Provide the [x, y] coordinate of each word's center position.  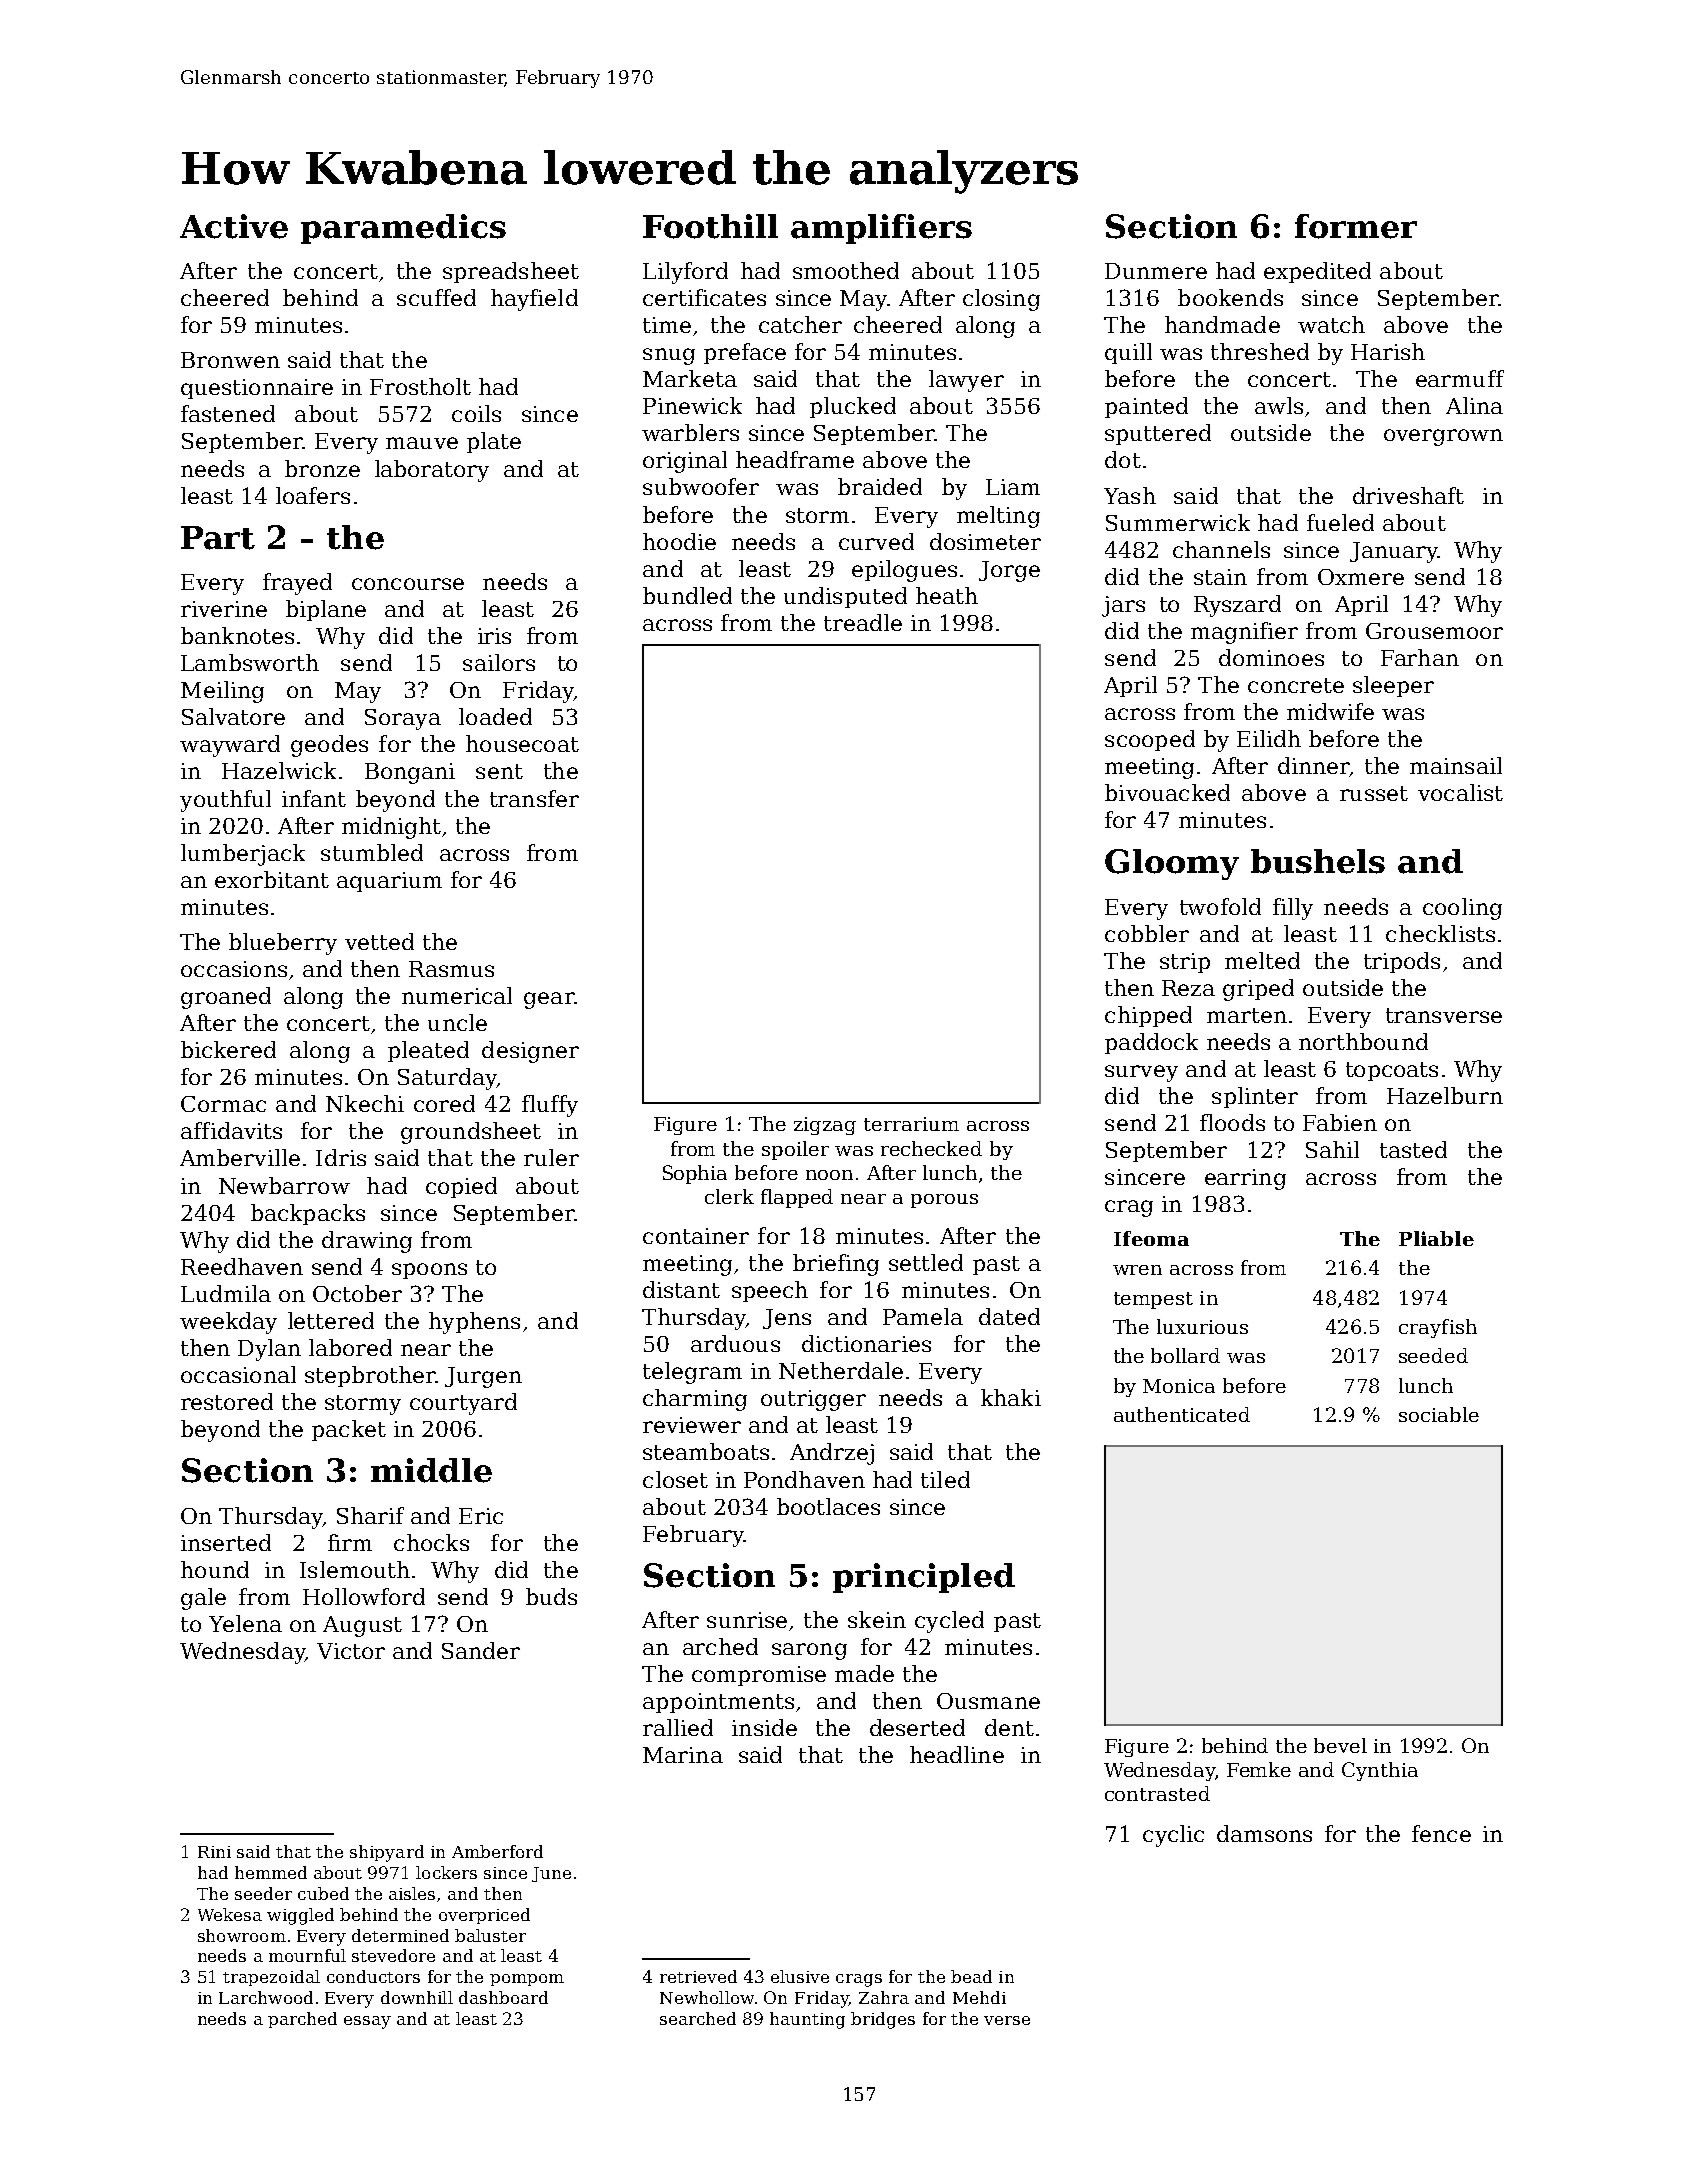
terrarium [911, 1124]
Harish [1388, 351]
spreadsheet [511, 272]
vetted [379, 941]
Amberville [240, 1157]
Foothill [710, 226]
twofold [1220, 906]
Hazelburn [1445, 1095]
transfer [534, 798]
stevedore [393, 1955]
